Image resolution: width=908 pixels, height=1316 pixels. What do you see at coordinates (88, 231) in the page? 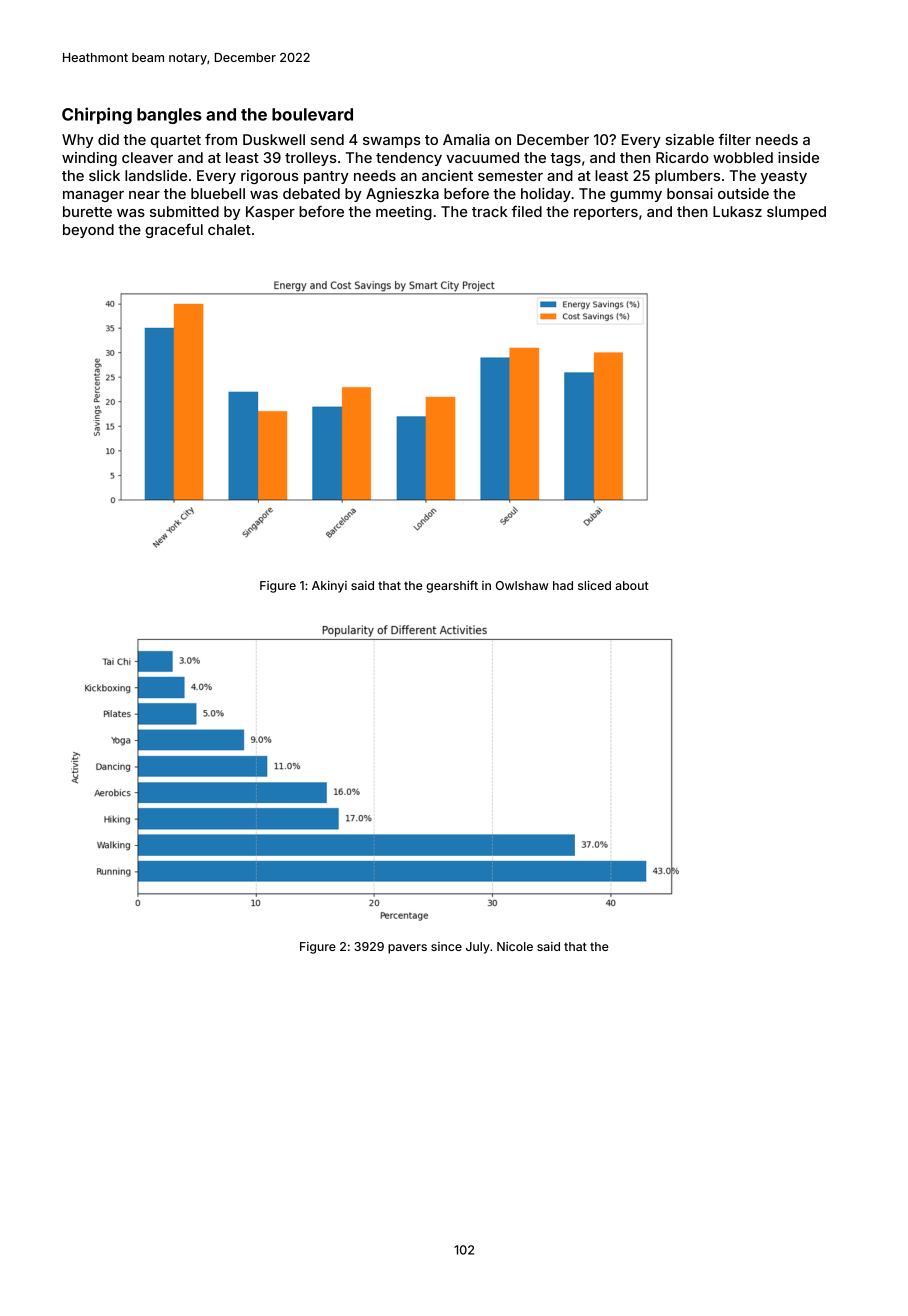
I see `beyond` at bounding box center [88, 231].
